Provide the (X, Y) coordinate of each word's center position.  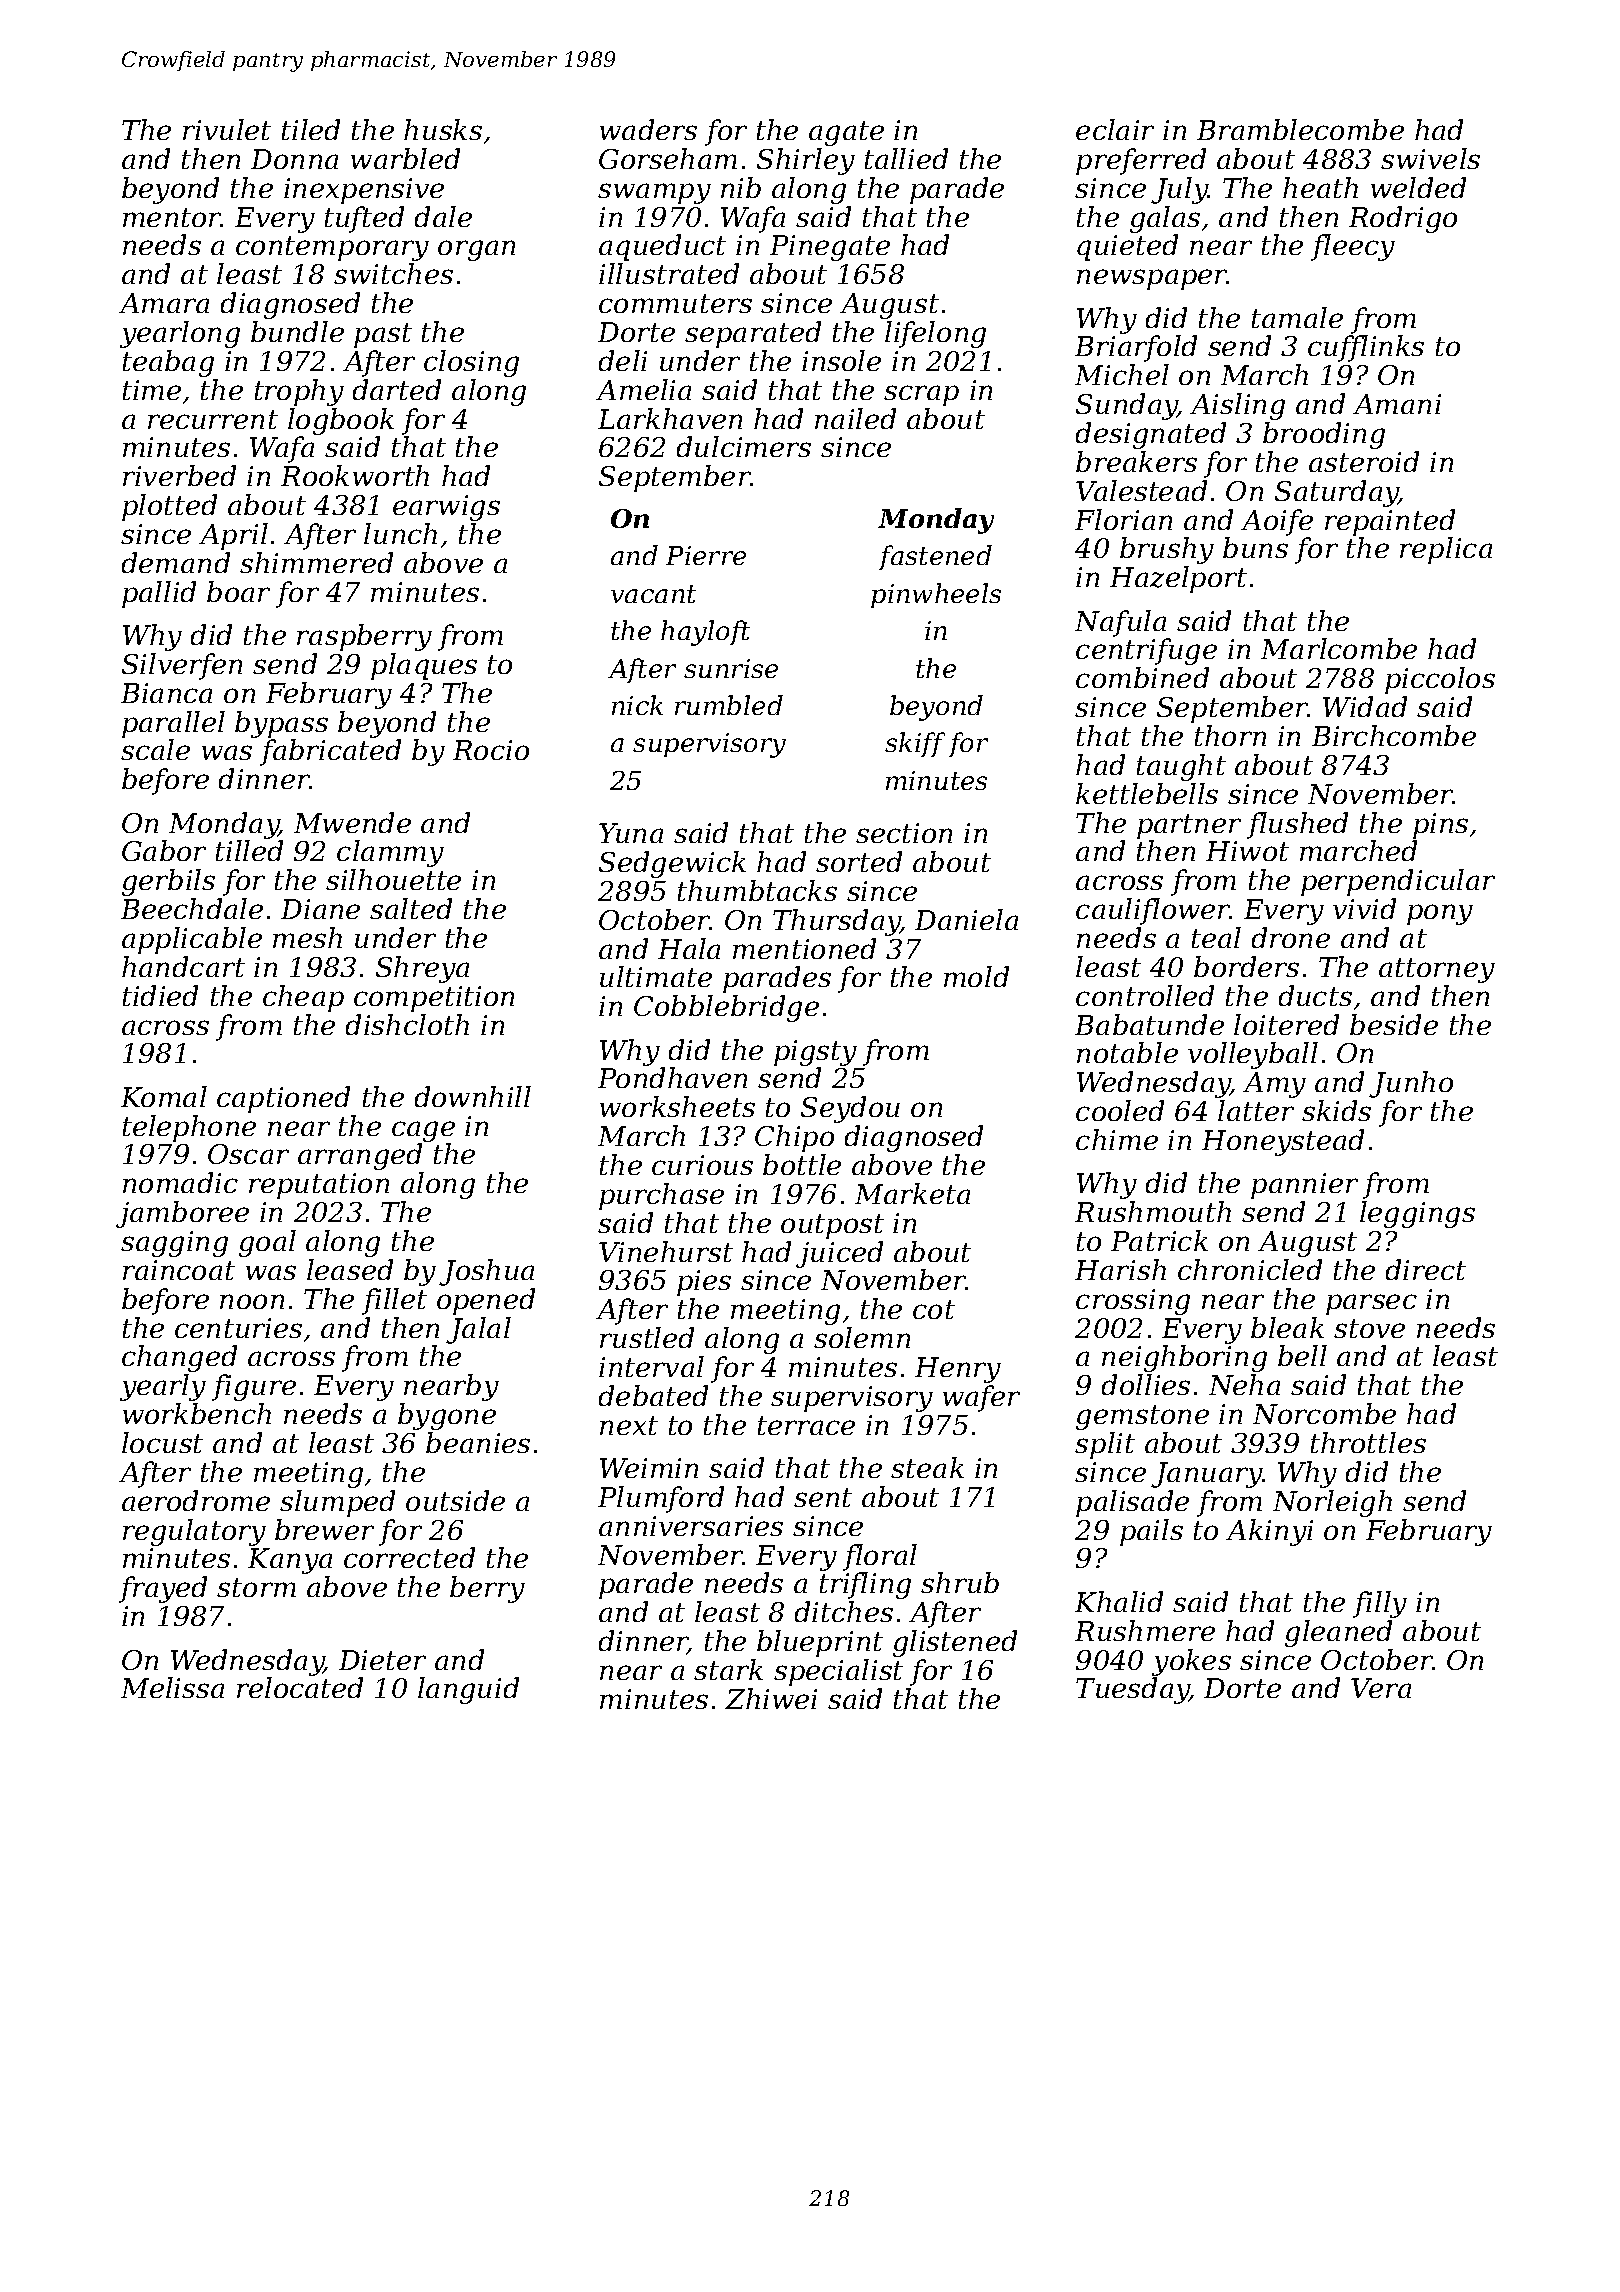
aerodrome (196, 1500)
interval (651, 1366)
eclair (1115, 129)
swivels (1430, 158)
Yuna (631, 833)
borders (1246, 966)
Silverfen (182, 666)
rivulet (227, 129)
